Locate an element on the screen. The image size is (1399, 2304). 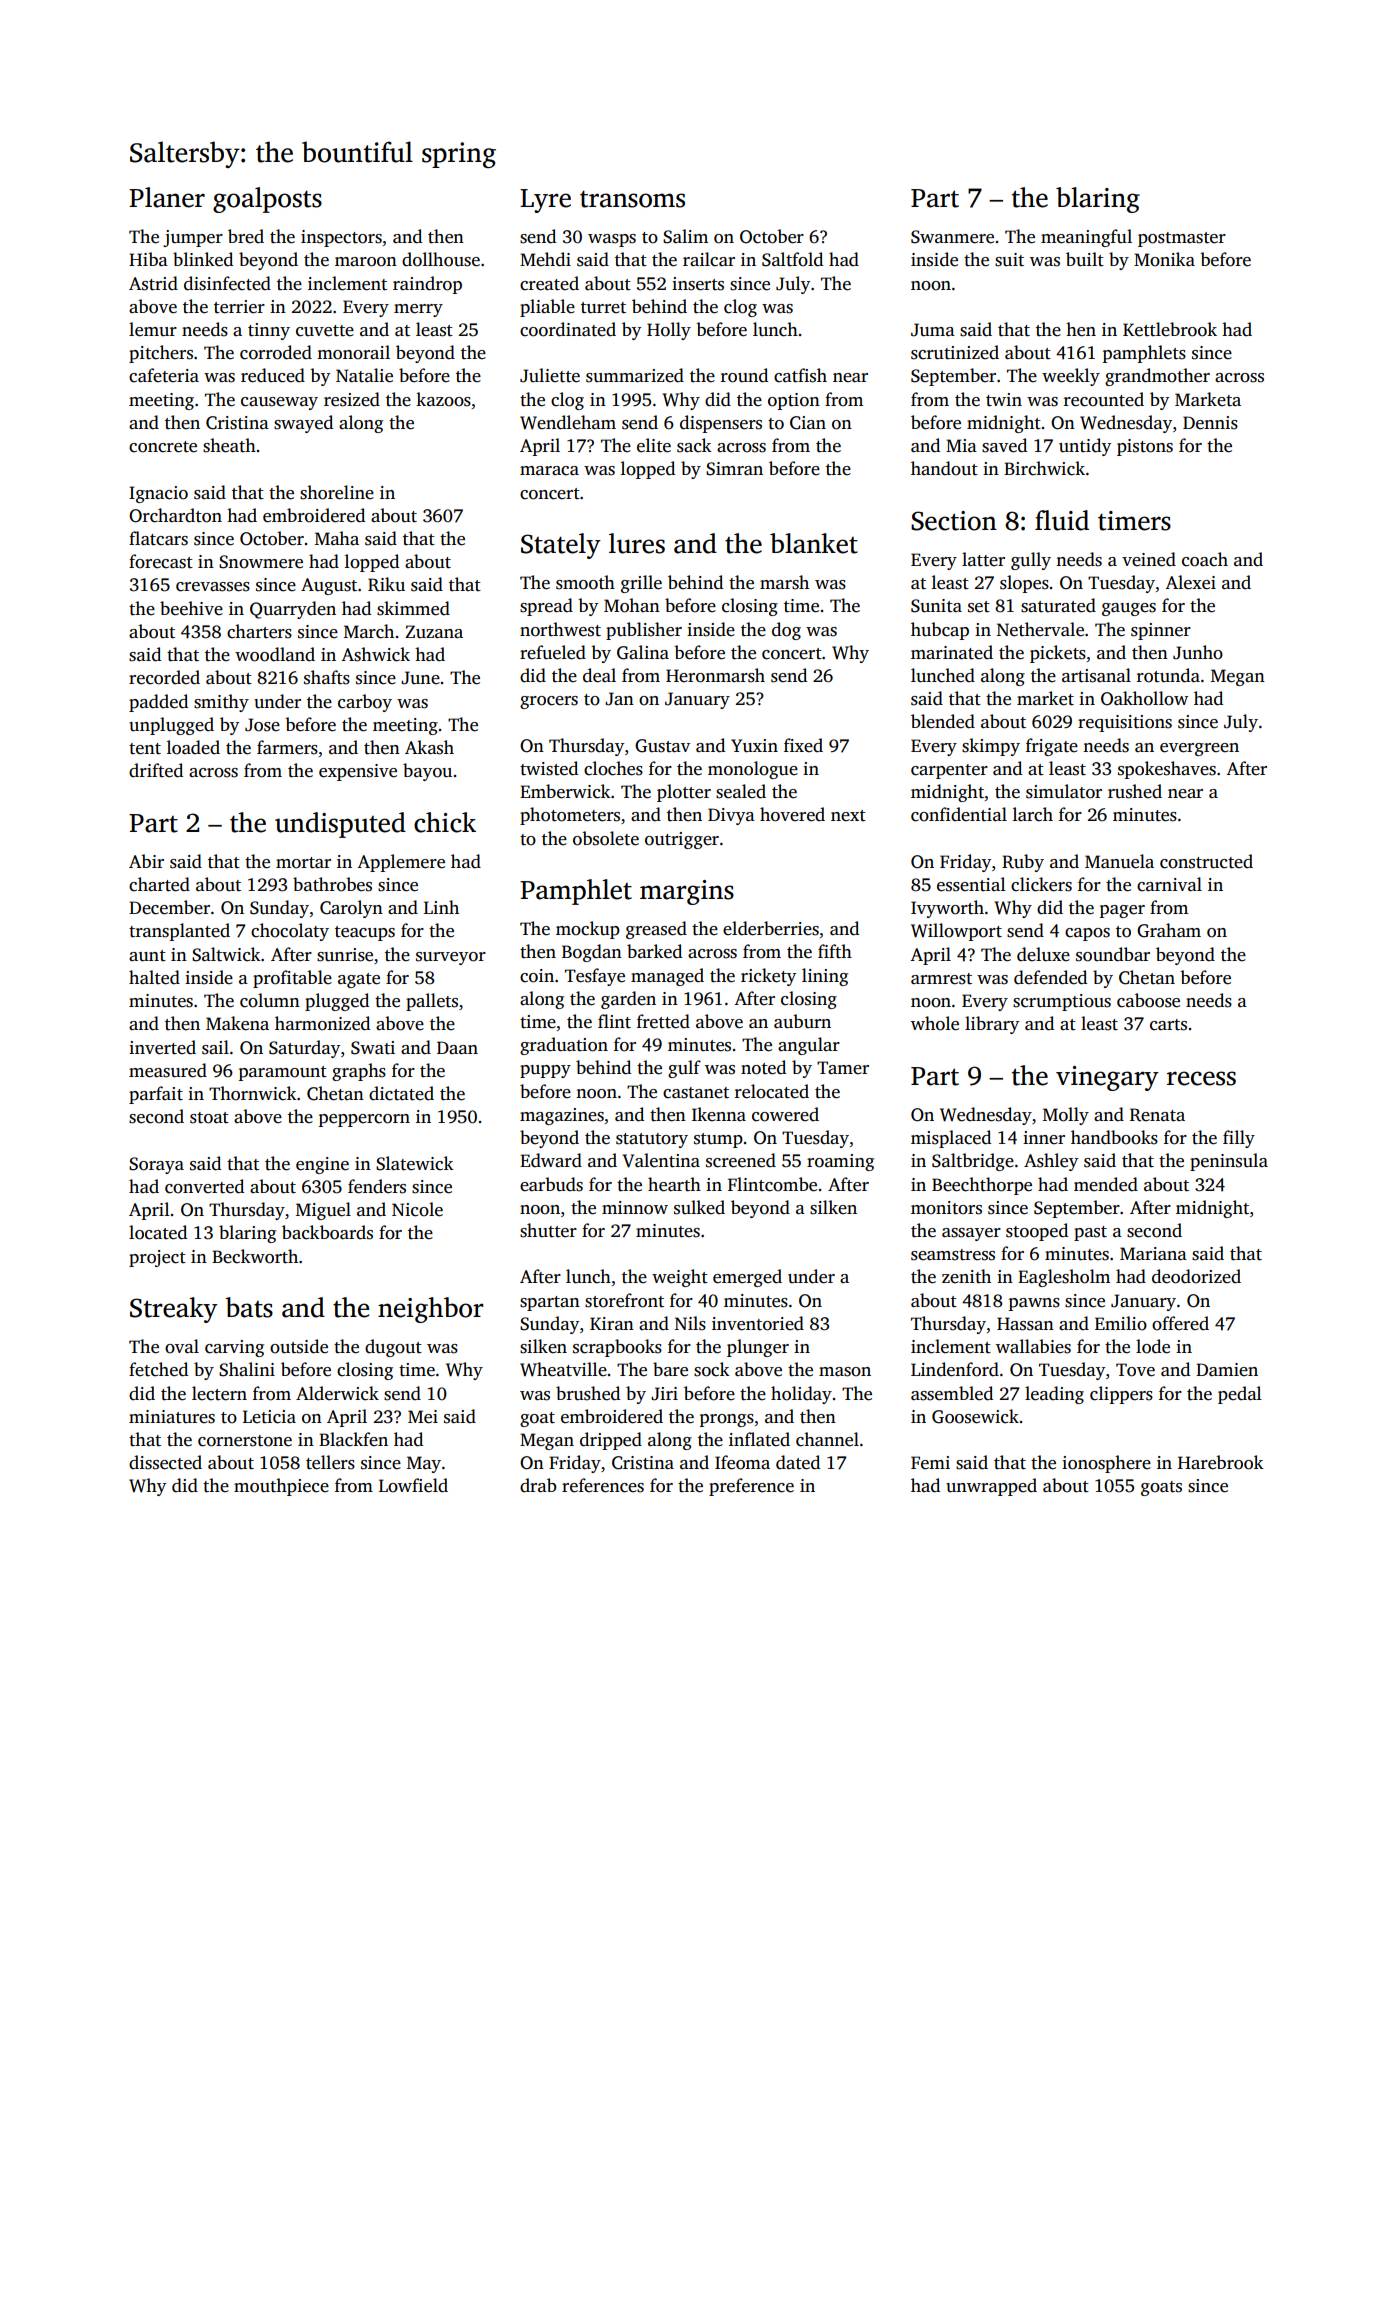
constructed is located at coordinates (1206, 861).
